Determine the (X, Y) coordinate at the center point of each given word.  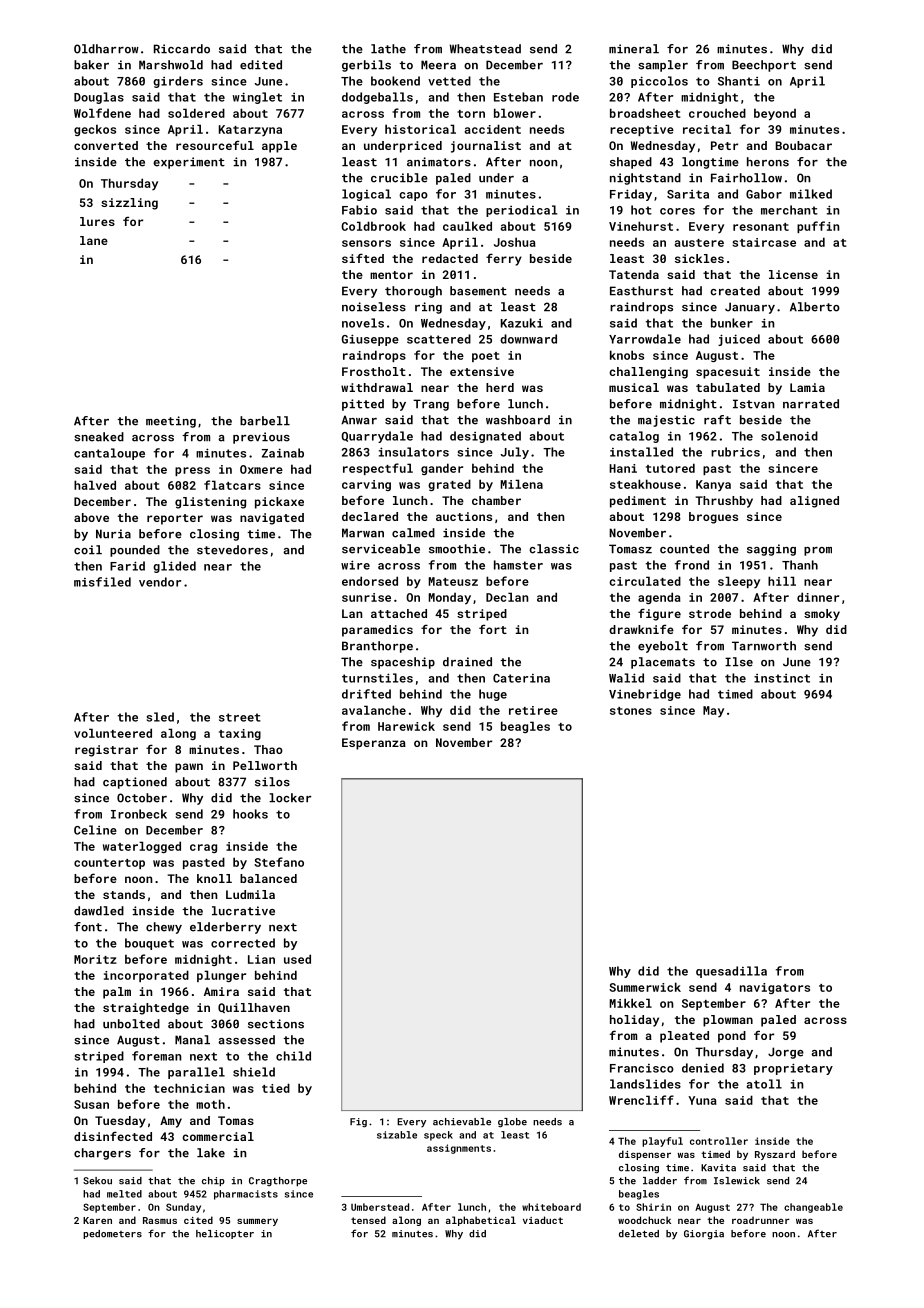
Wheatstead (485, 49)
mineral (634, 49)
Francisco (642, 1068)
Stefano (279, 862)
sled (160, 717)
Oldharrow (106, 49)
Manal (192, 1040)
